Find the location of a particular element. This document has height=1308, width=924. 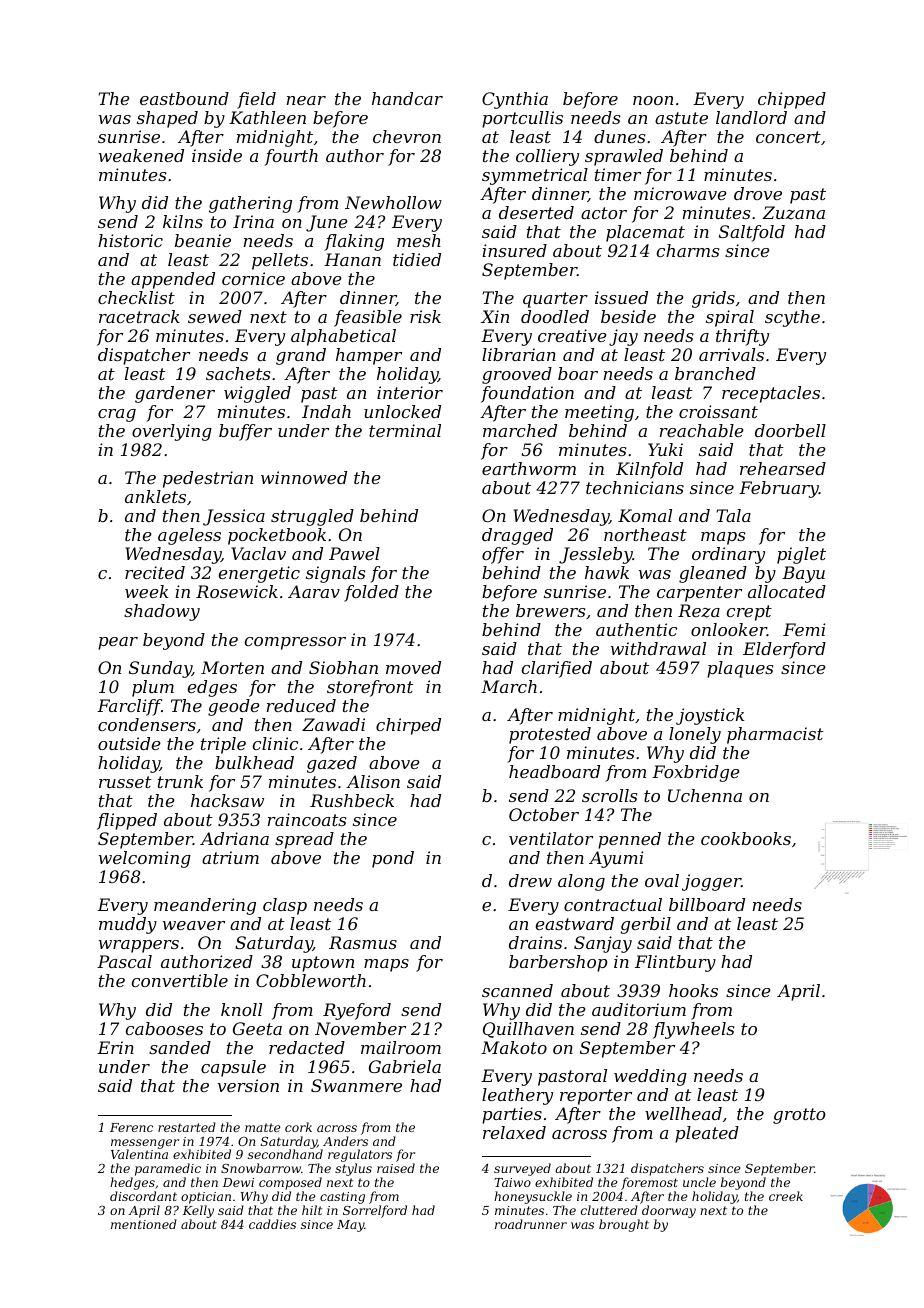

offer is located at coordinates (503, 555).
